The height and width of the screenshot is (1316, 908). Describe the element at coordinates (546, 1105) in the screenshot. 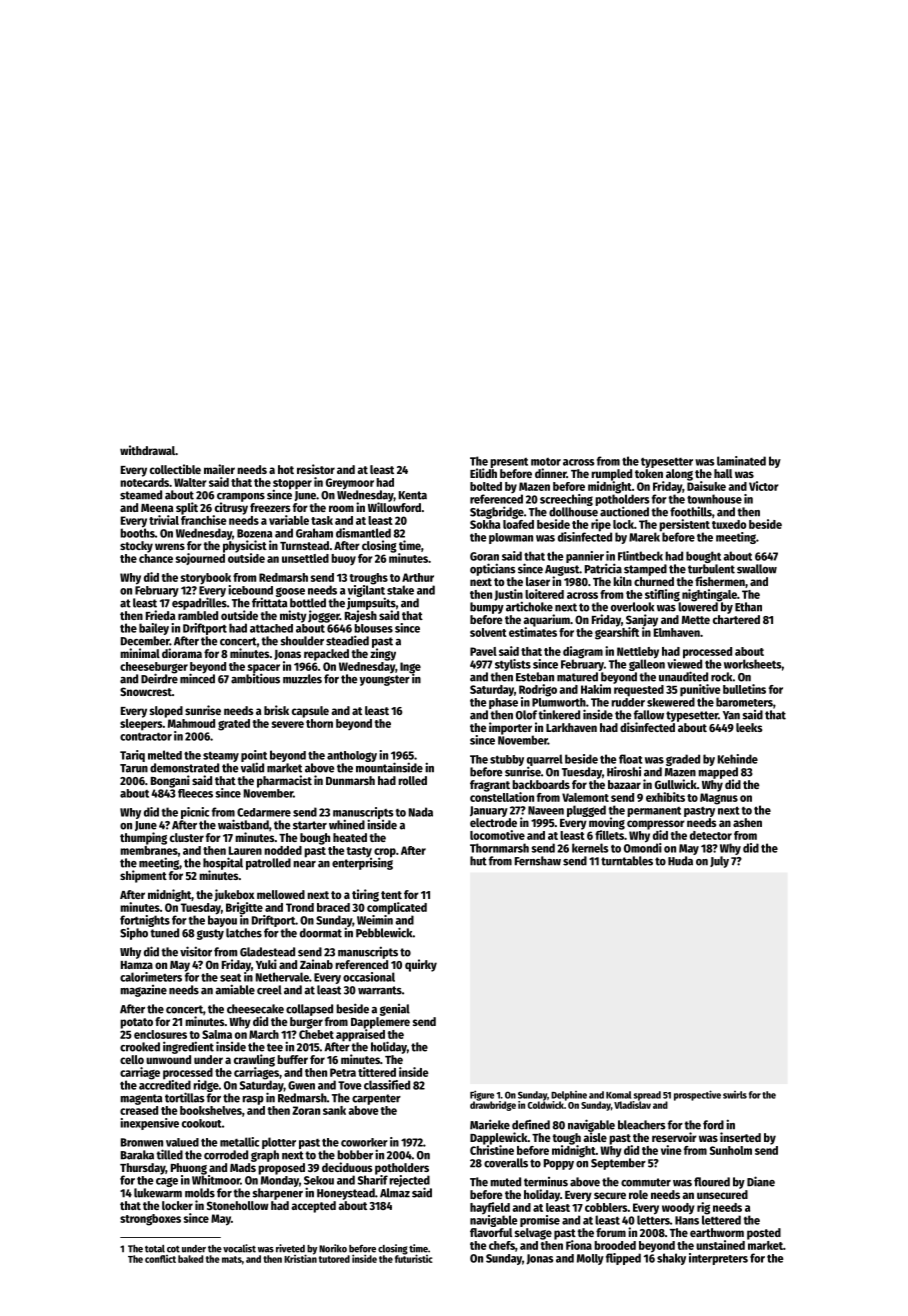

I see `Coldwick` at that location.
